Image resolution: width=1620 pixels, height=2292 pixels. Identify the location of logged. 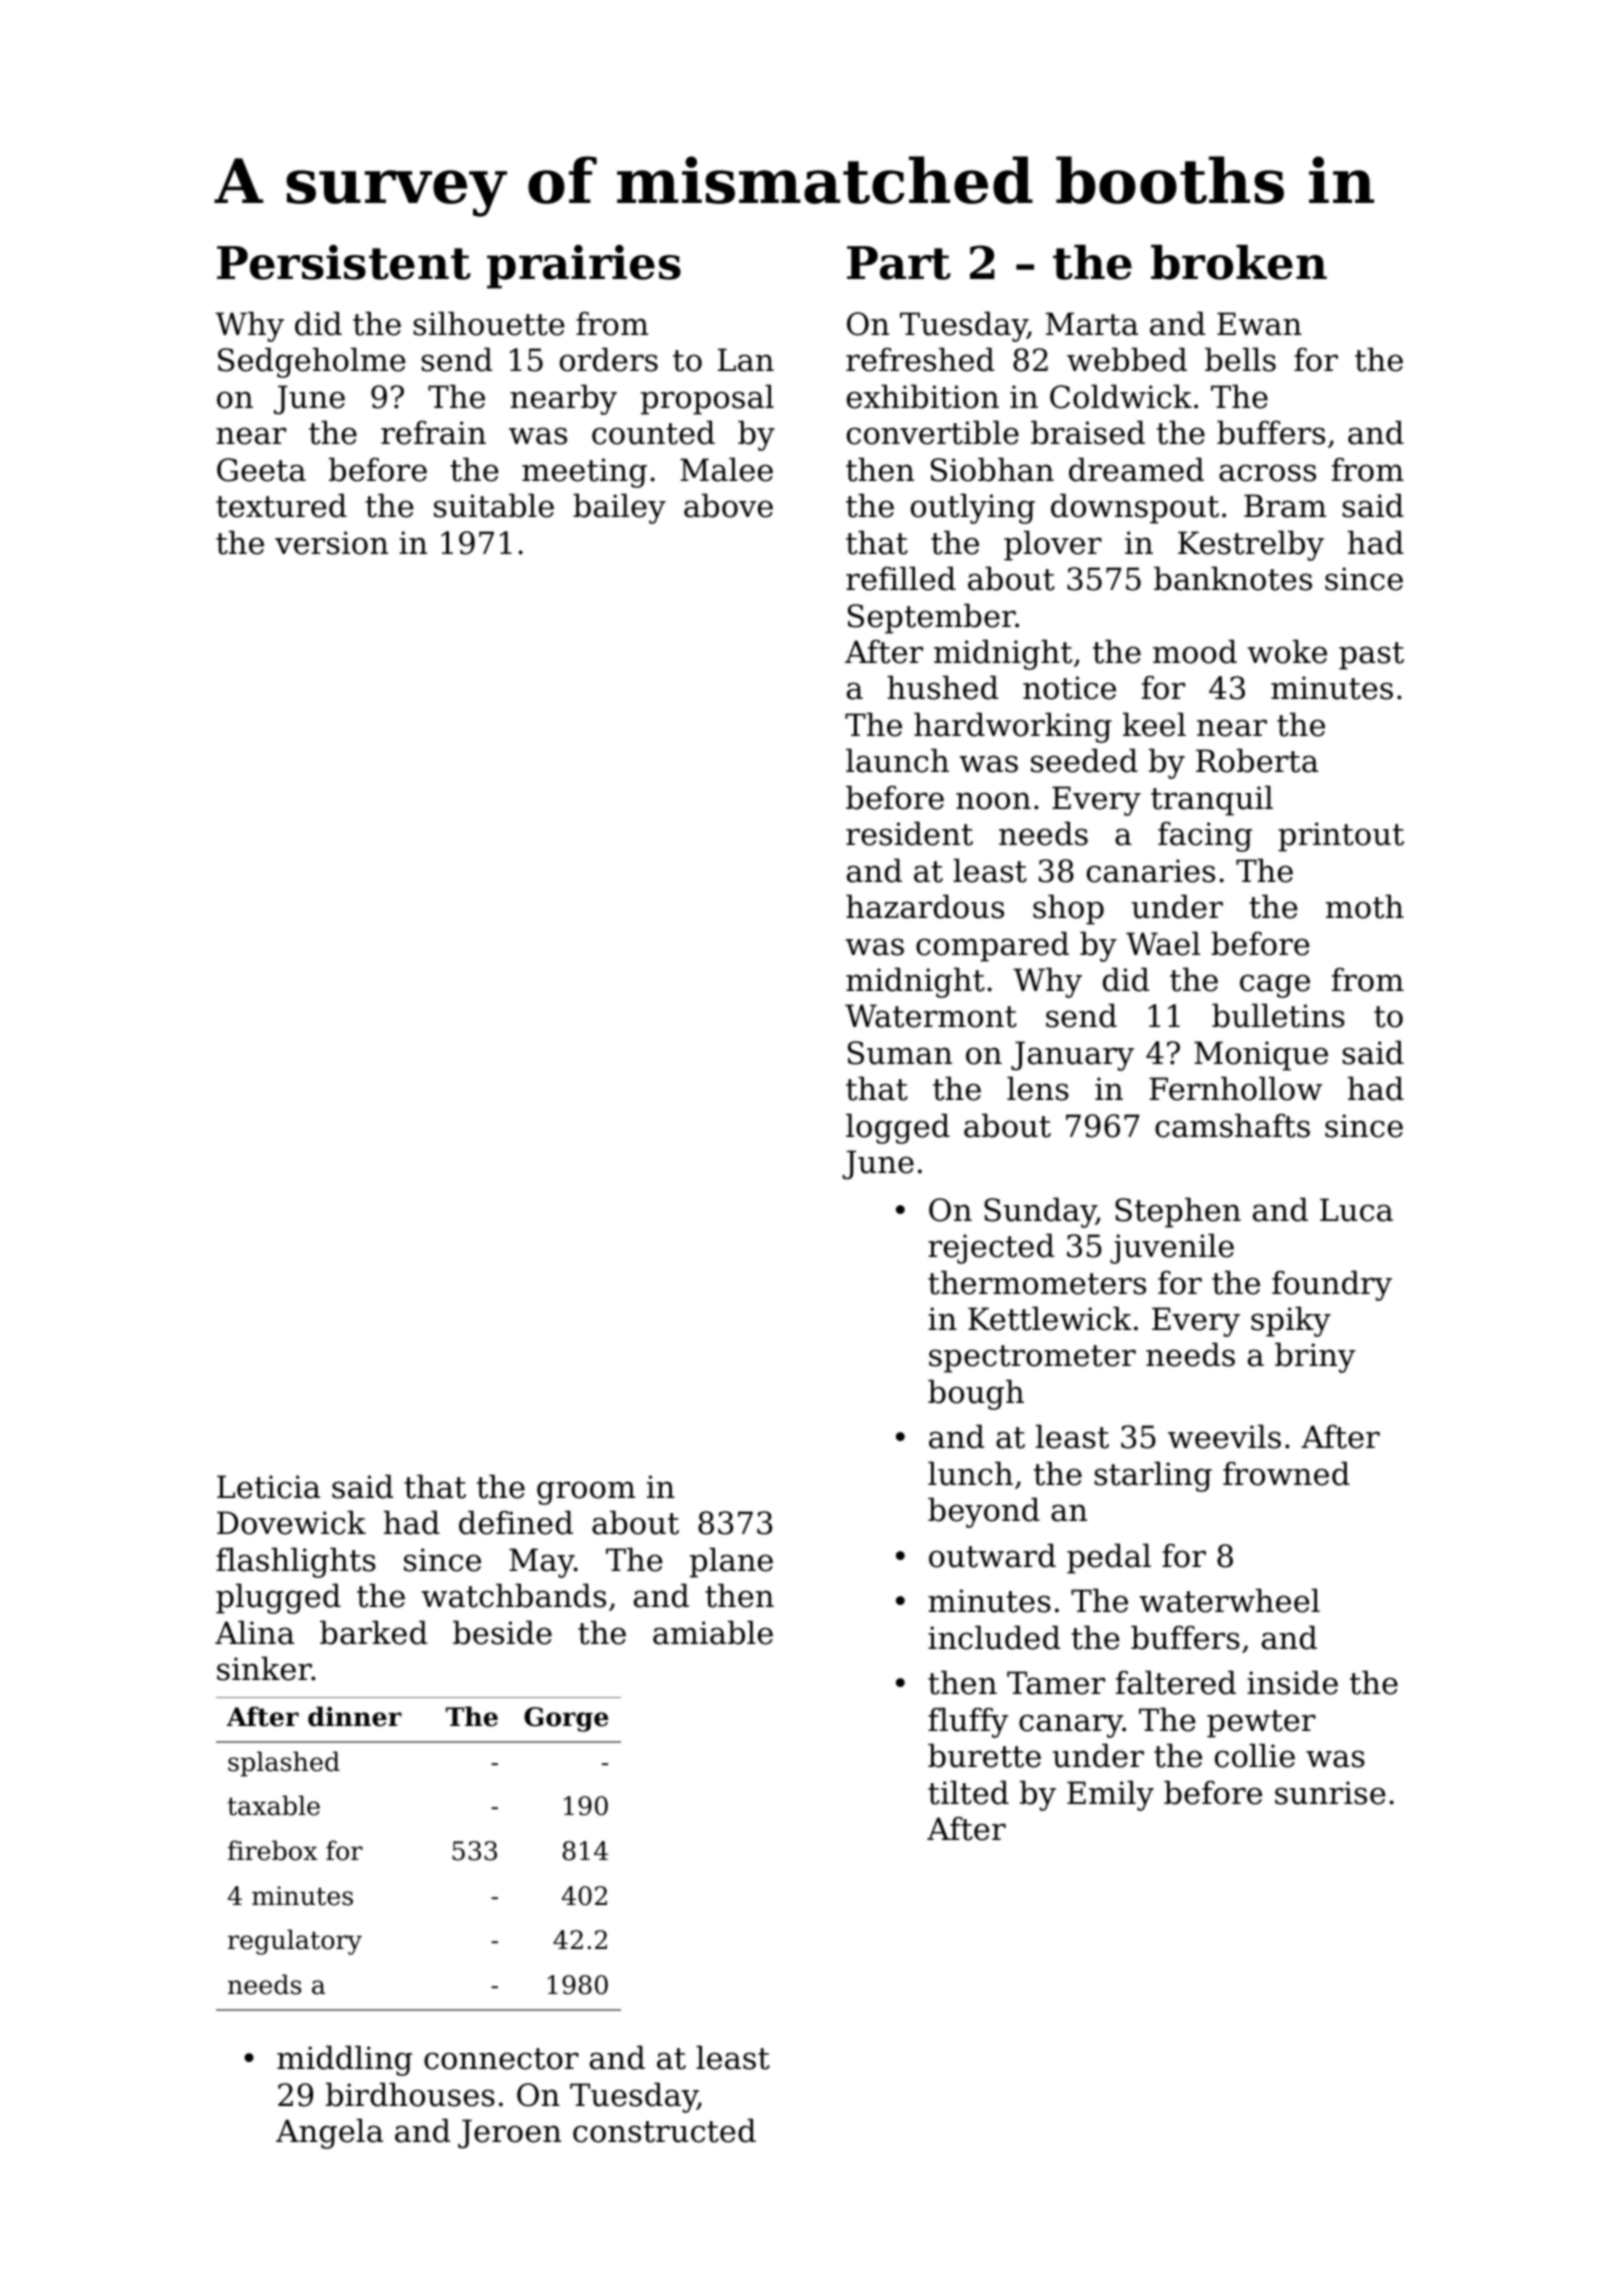
(898, 1128).
